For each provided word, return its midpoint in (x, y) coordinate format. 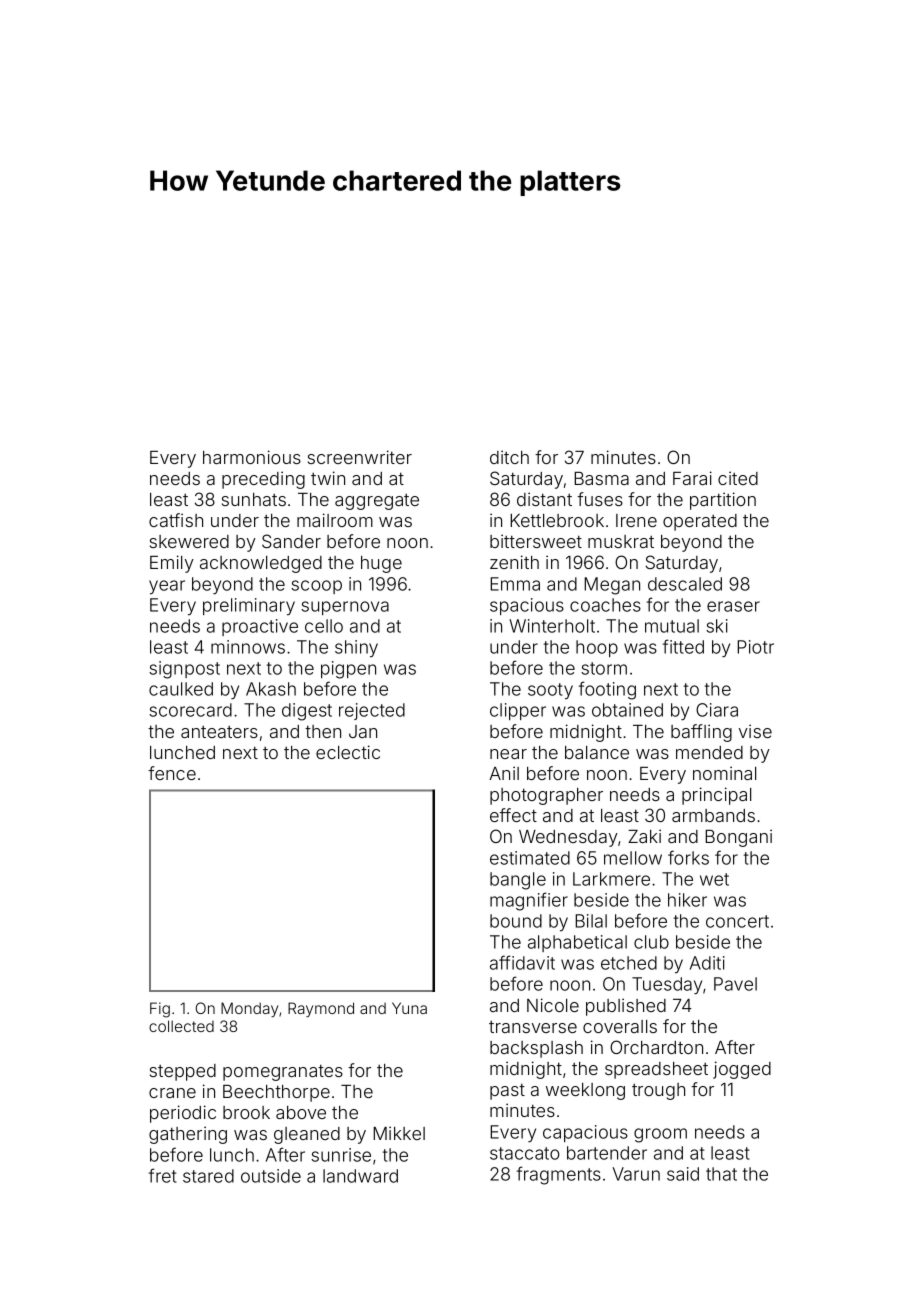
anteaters (219, 732)
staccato (525, 1153)
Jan (363, 731)
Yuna (409, 1008)
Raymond (321, 1009)
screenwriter (360, 457)
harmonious (252, 457)
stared (208, 1176)
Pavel (735, 984)
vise (755, 731)
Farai (692, 478)
